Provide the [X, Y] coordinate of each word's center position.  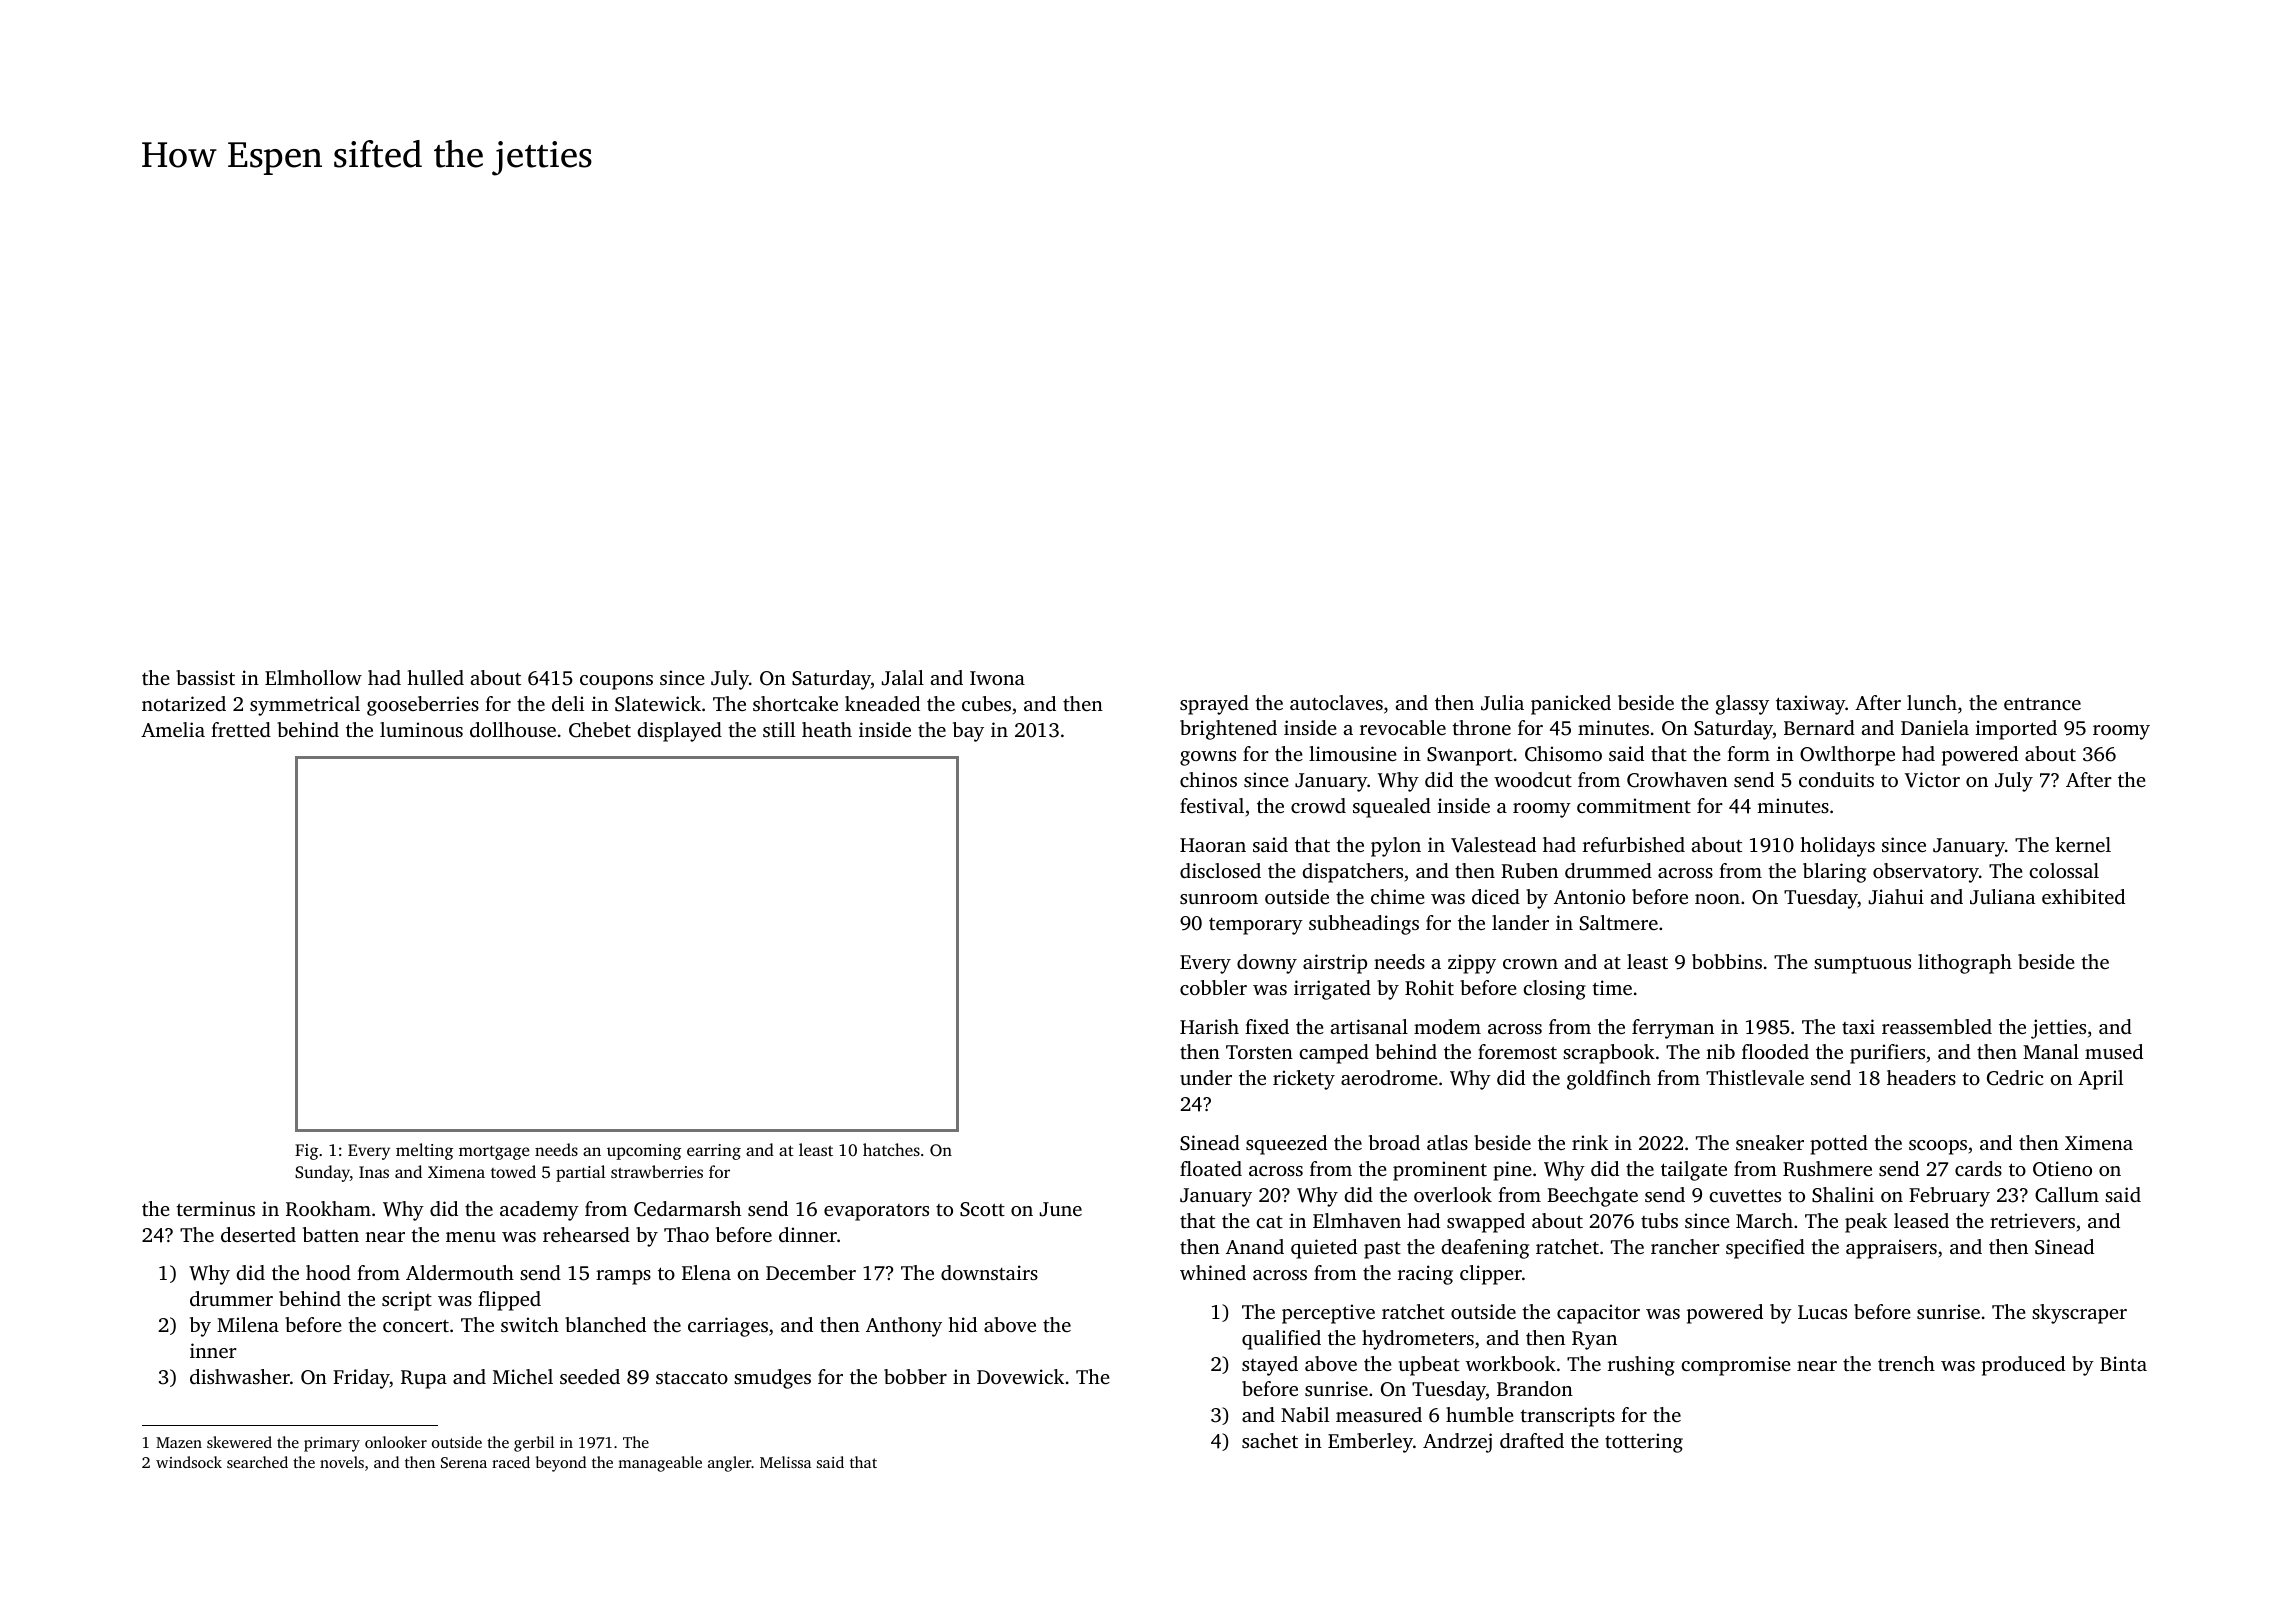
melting [424, 1151]
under [1206, 1077]
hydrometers [1418, 1340]
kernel [2083, 844]
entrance [2042, 704]
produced [2023, 1366]
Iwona [997, 678]
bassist [205, 677]
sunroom [1219, 899]
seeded [590, 1376]
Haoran [1213, 845]
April [2100, 1080]
